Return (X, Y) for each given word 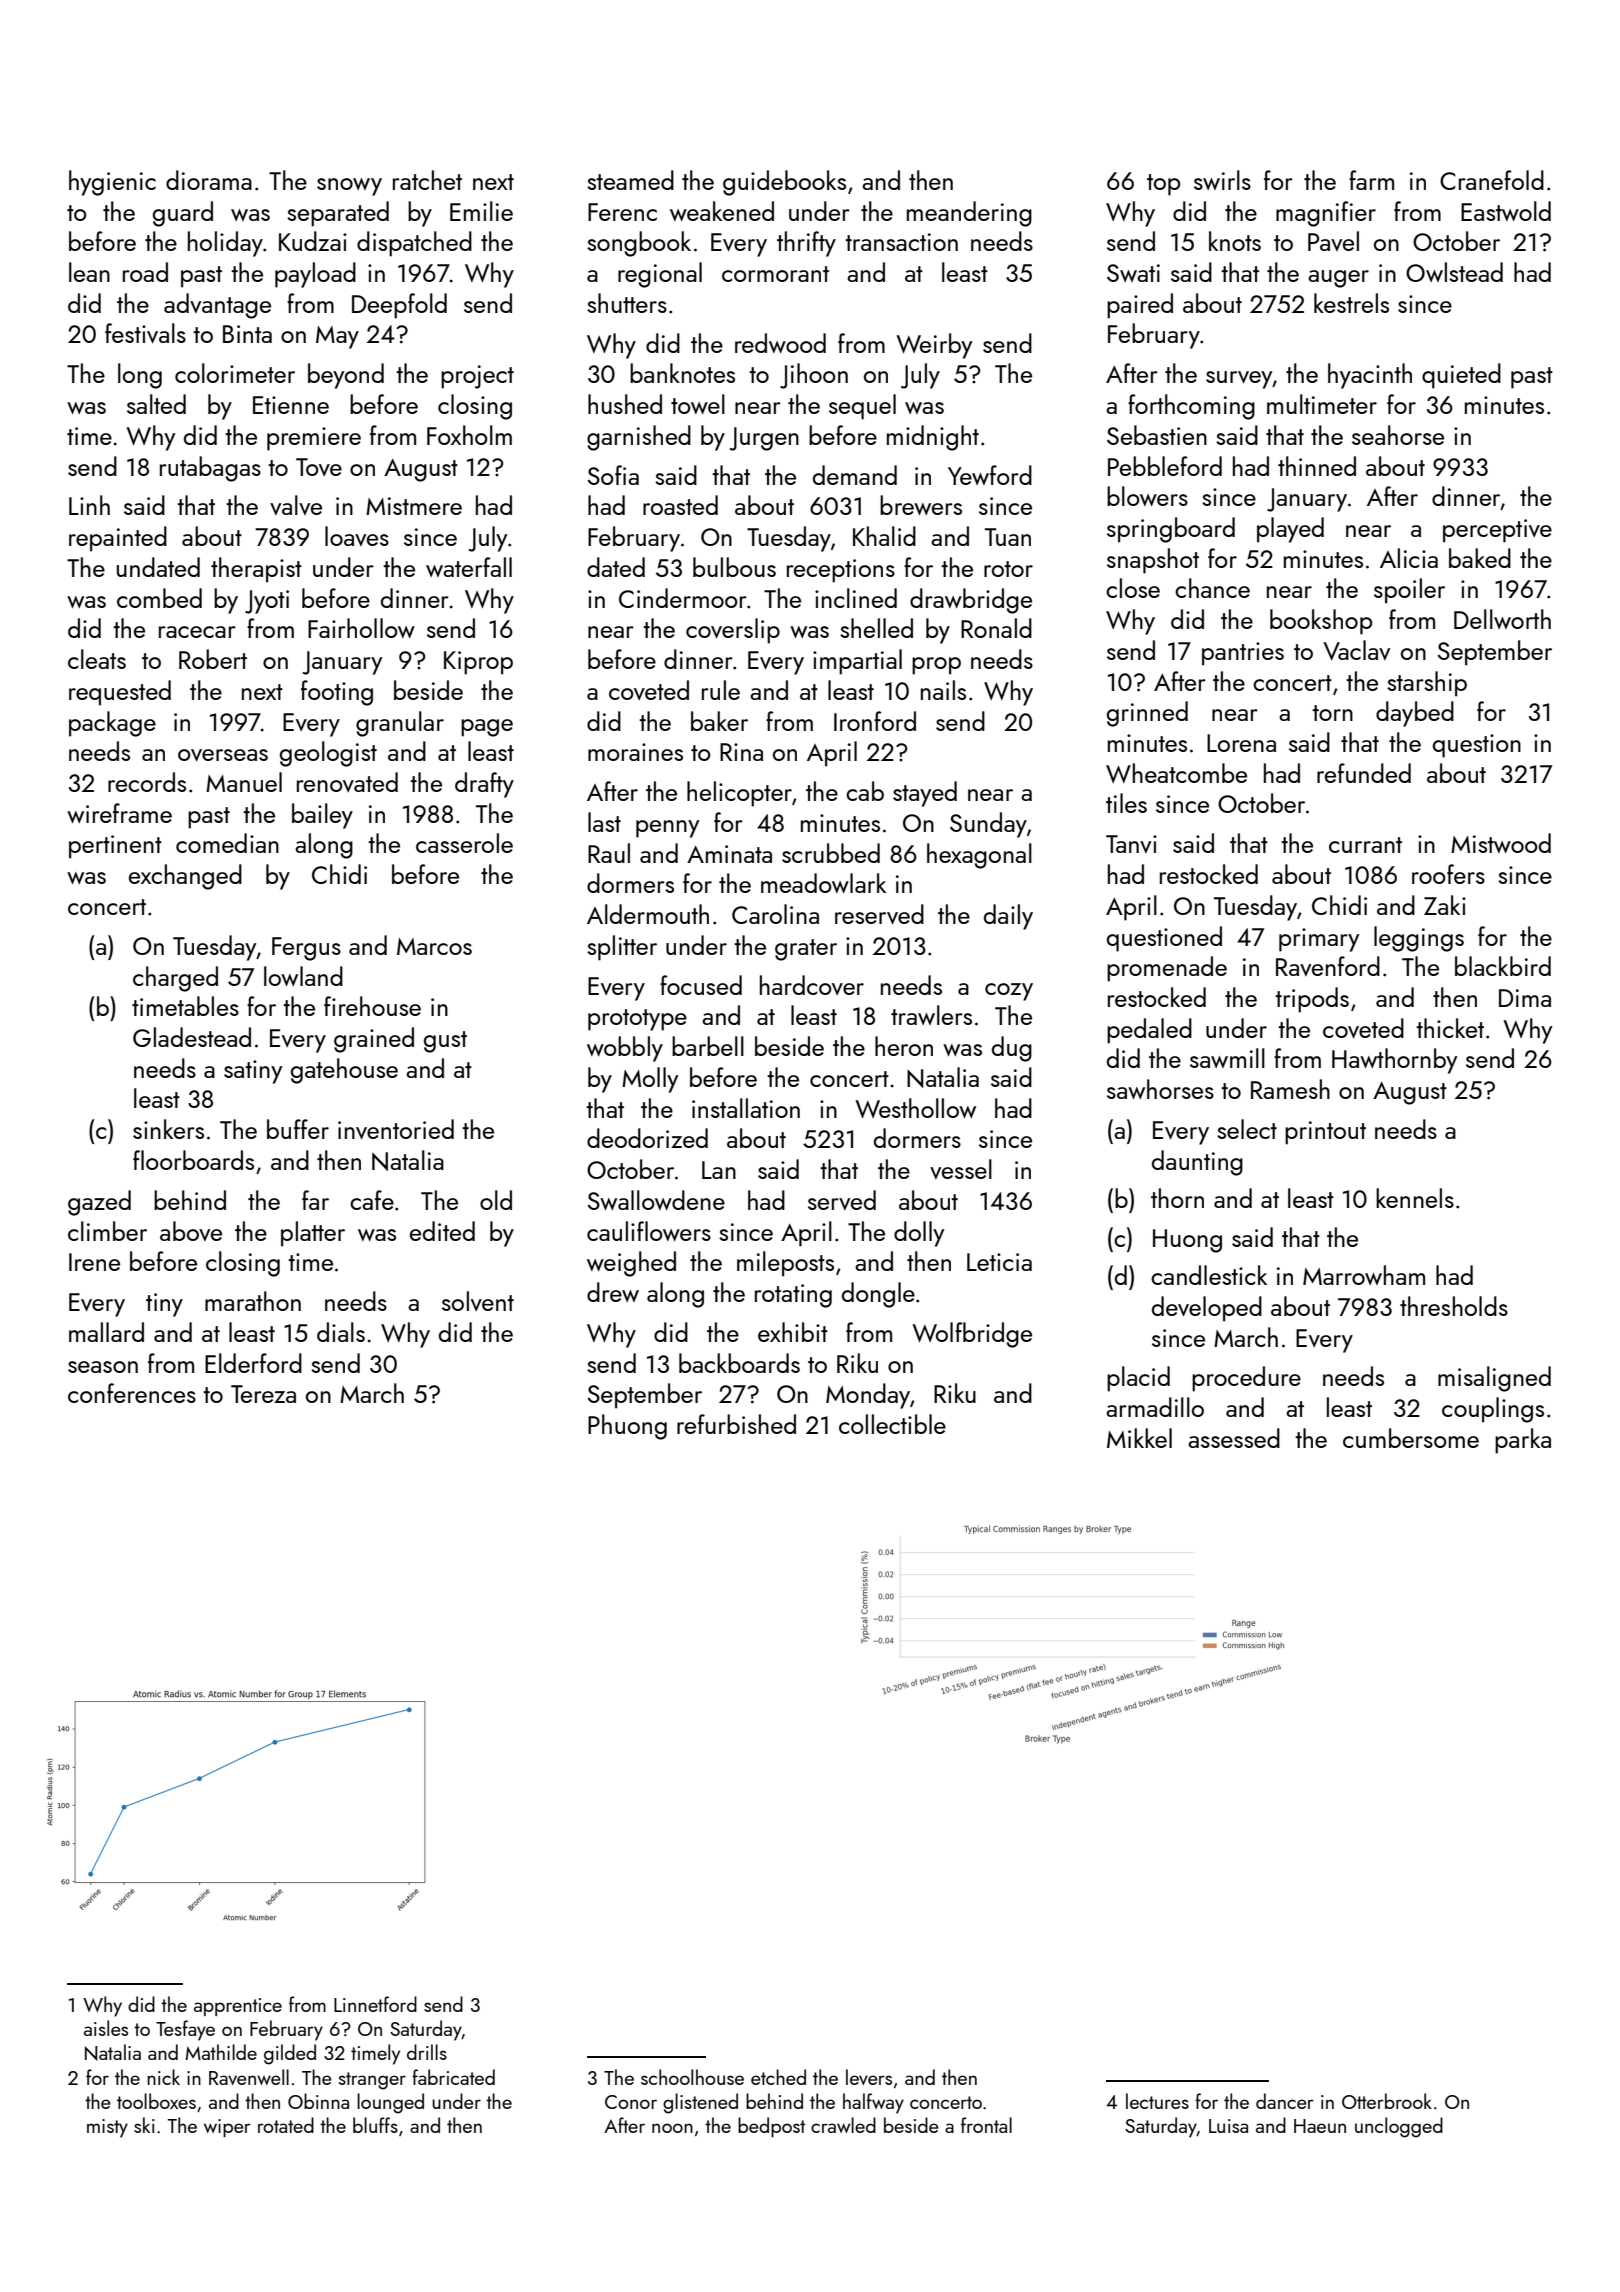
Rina (741, 752)
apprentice (238, 2007)
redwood (780, 343)
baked (1480, 558)
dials (341, 1332)
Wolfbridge (972, 1335)
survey (1239, 380)
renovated (347, 782)
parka (1523, 1441)
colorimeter (235, 373)
